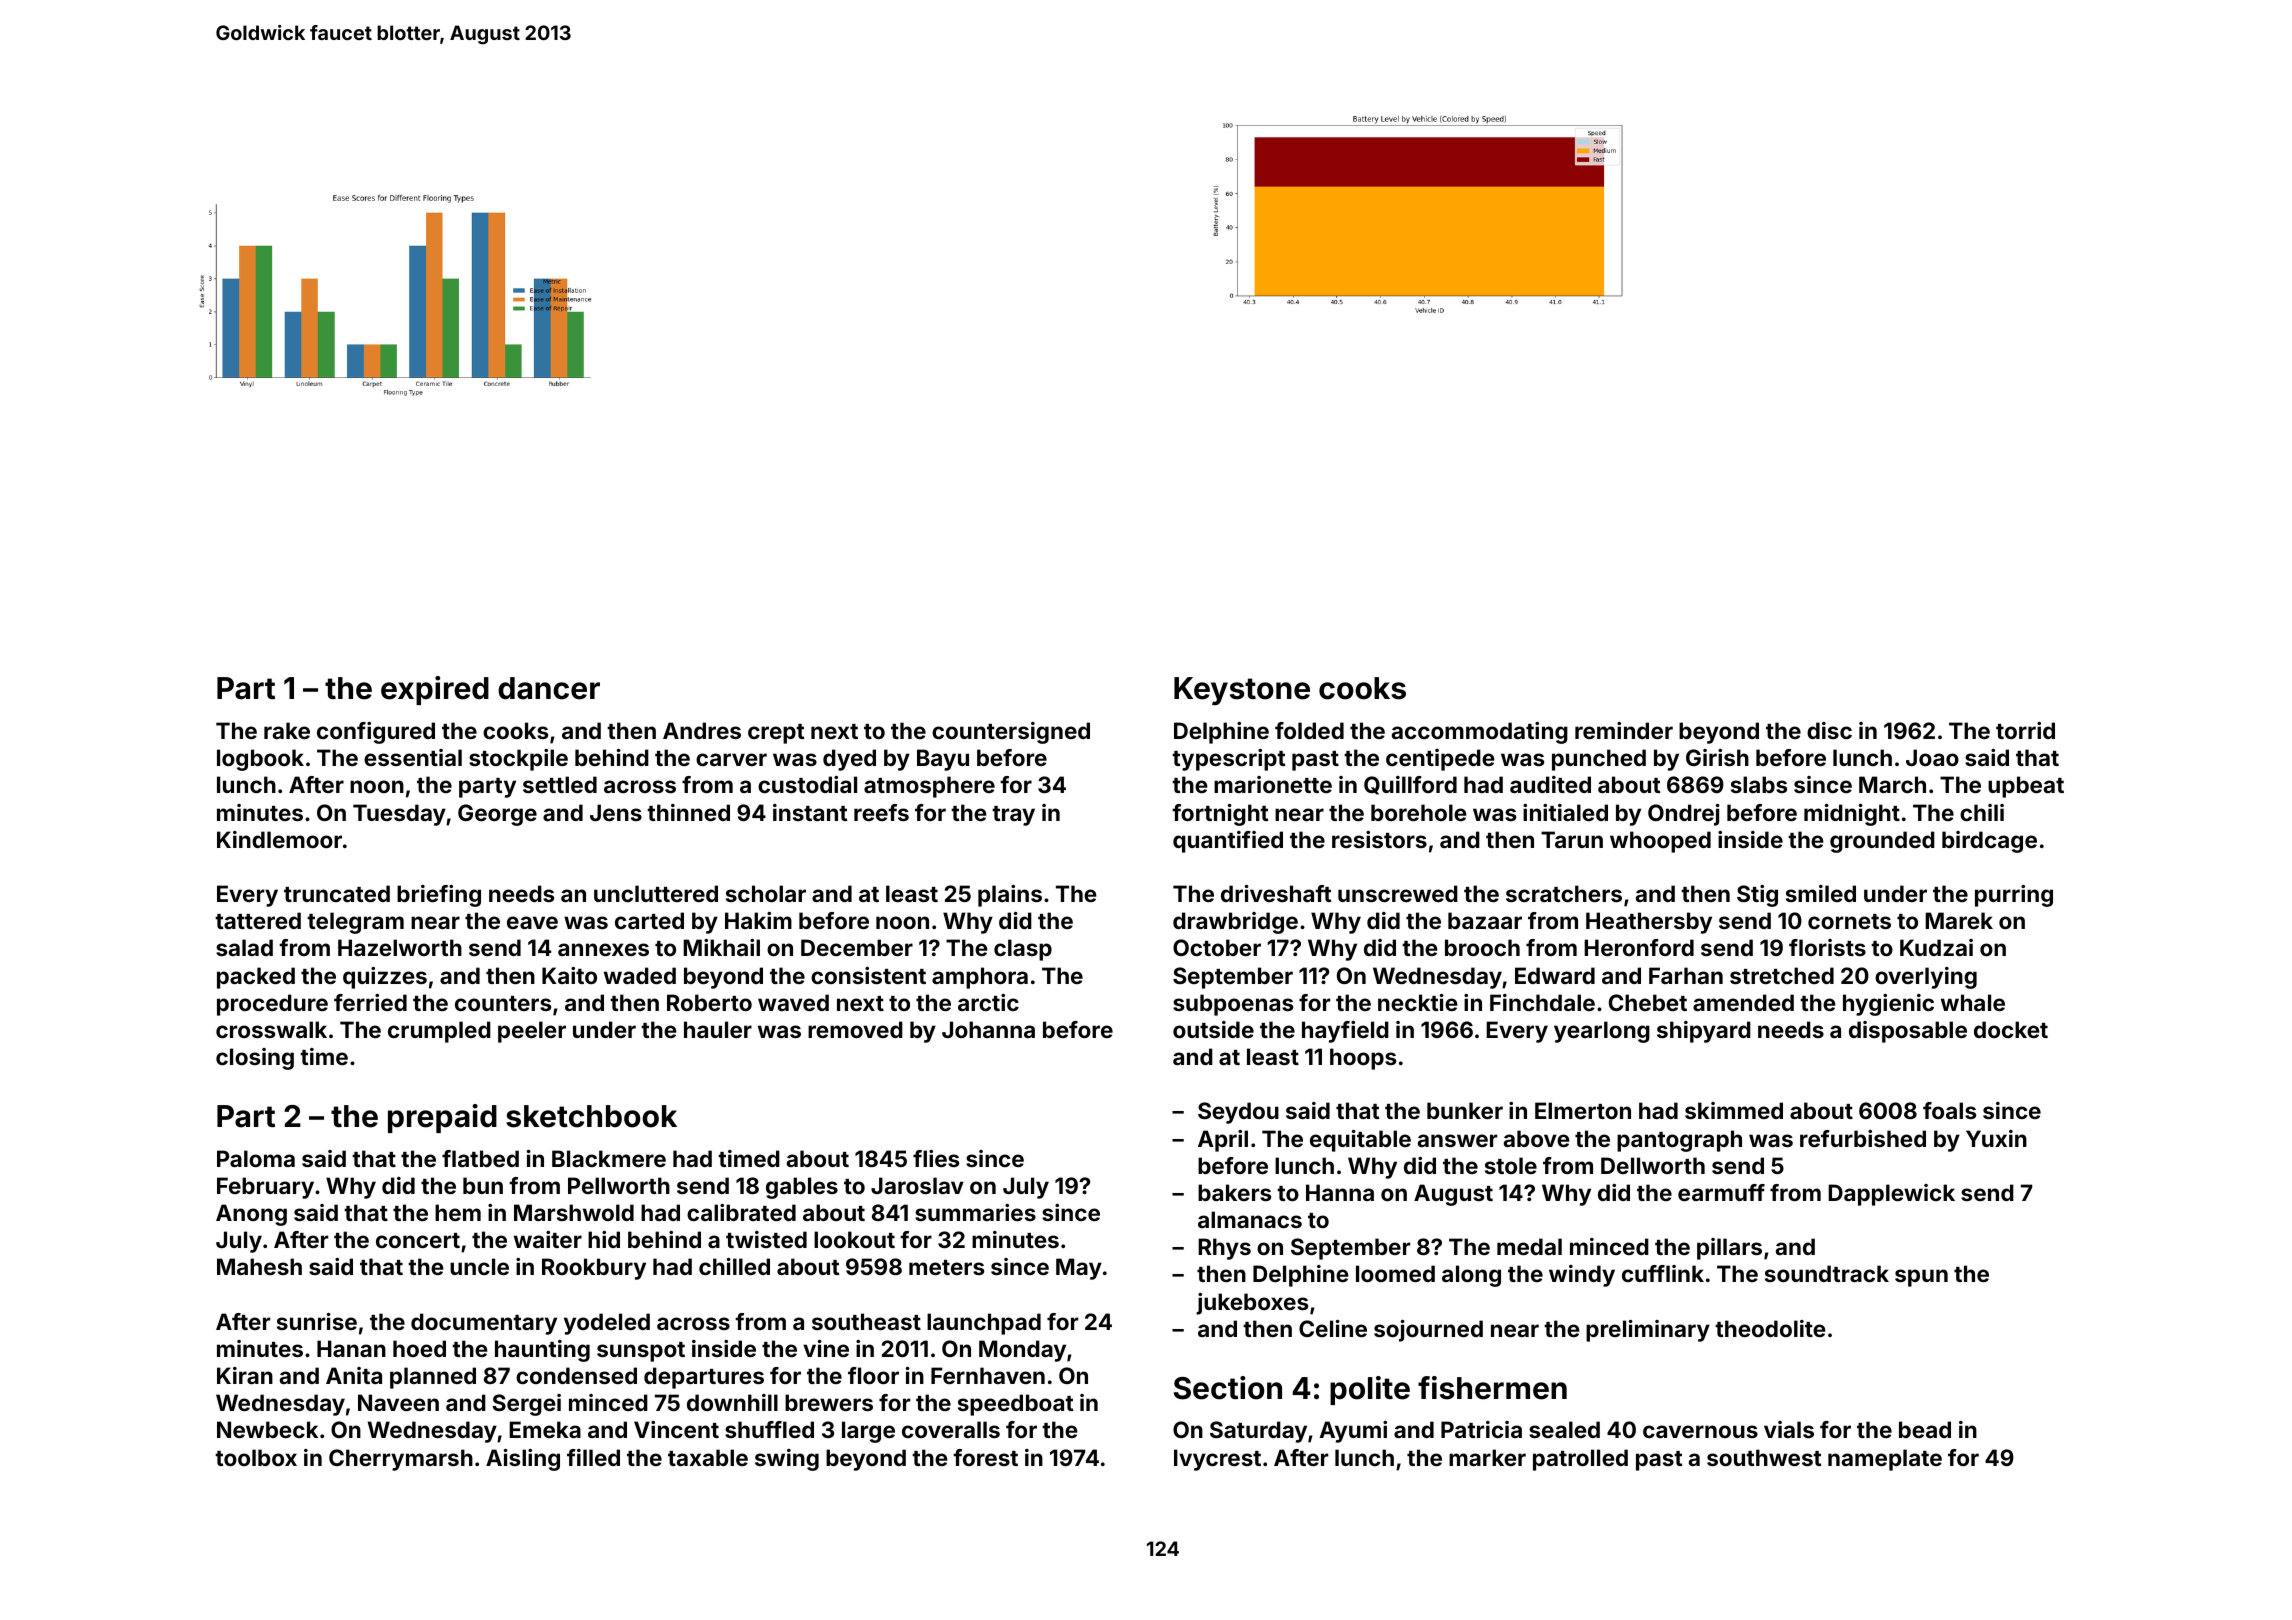 This image has width=2292, height=1620. Describe the element at coordinates (776, 734) in the image. I see `crept` at that location.
